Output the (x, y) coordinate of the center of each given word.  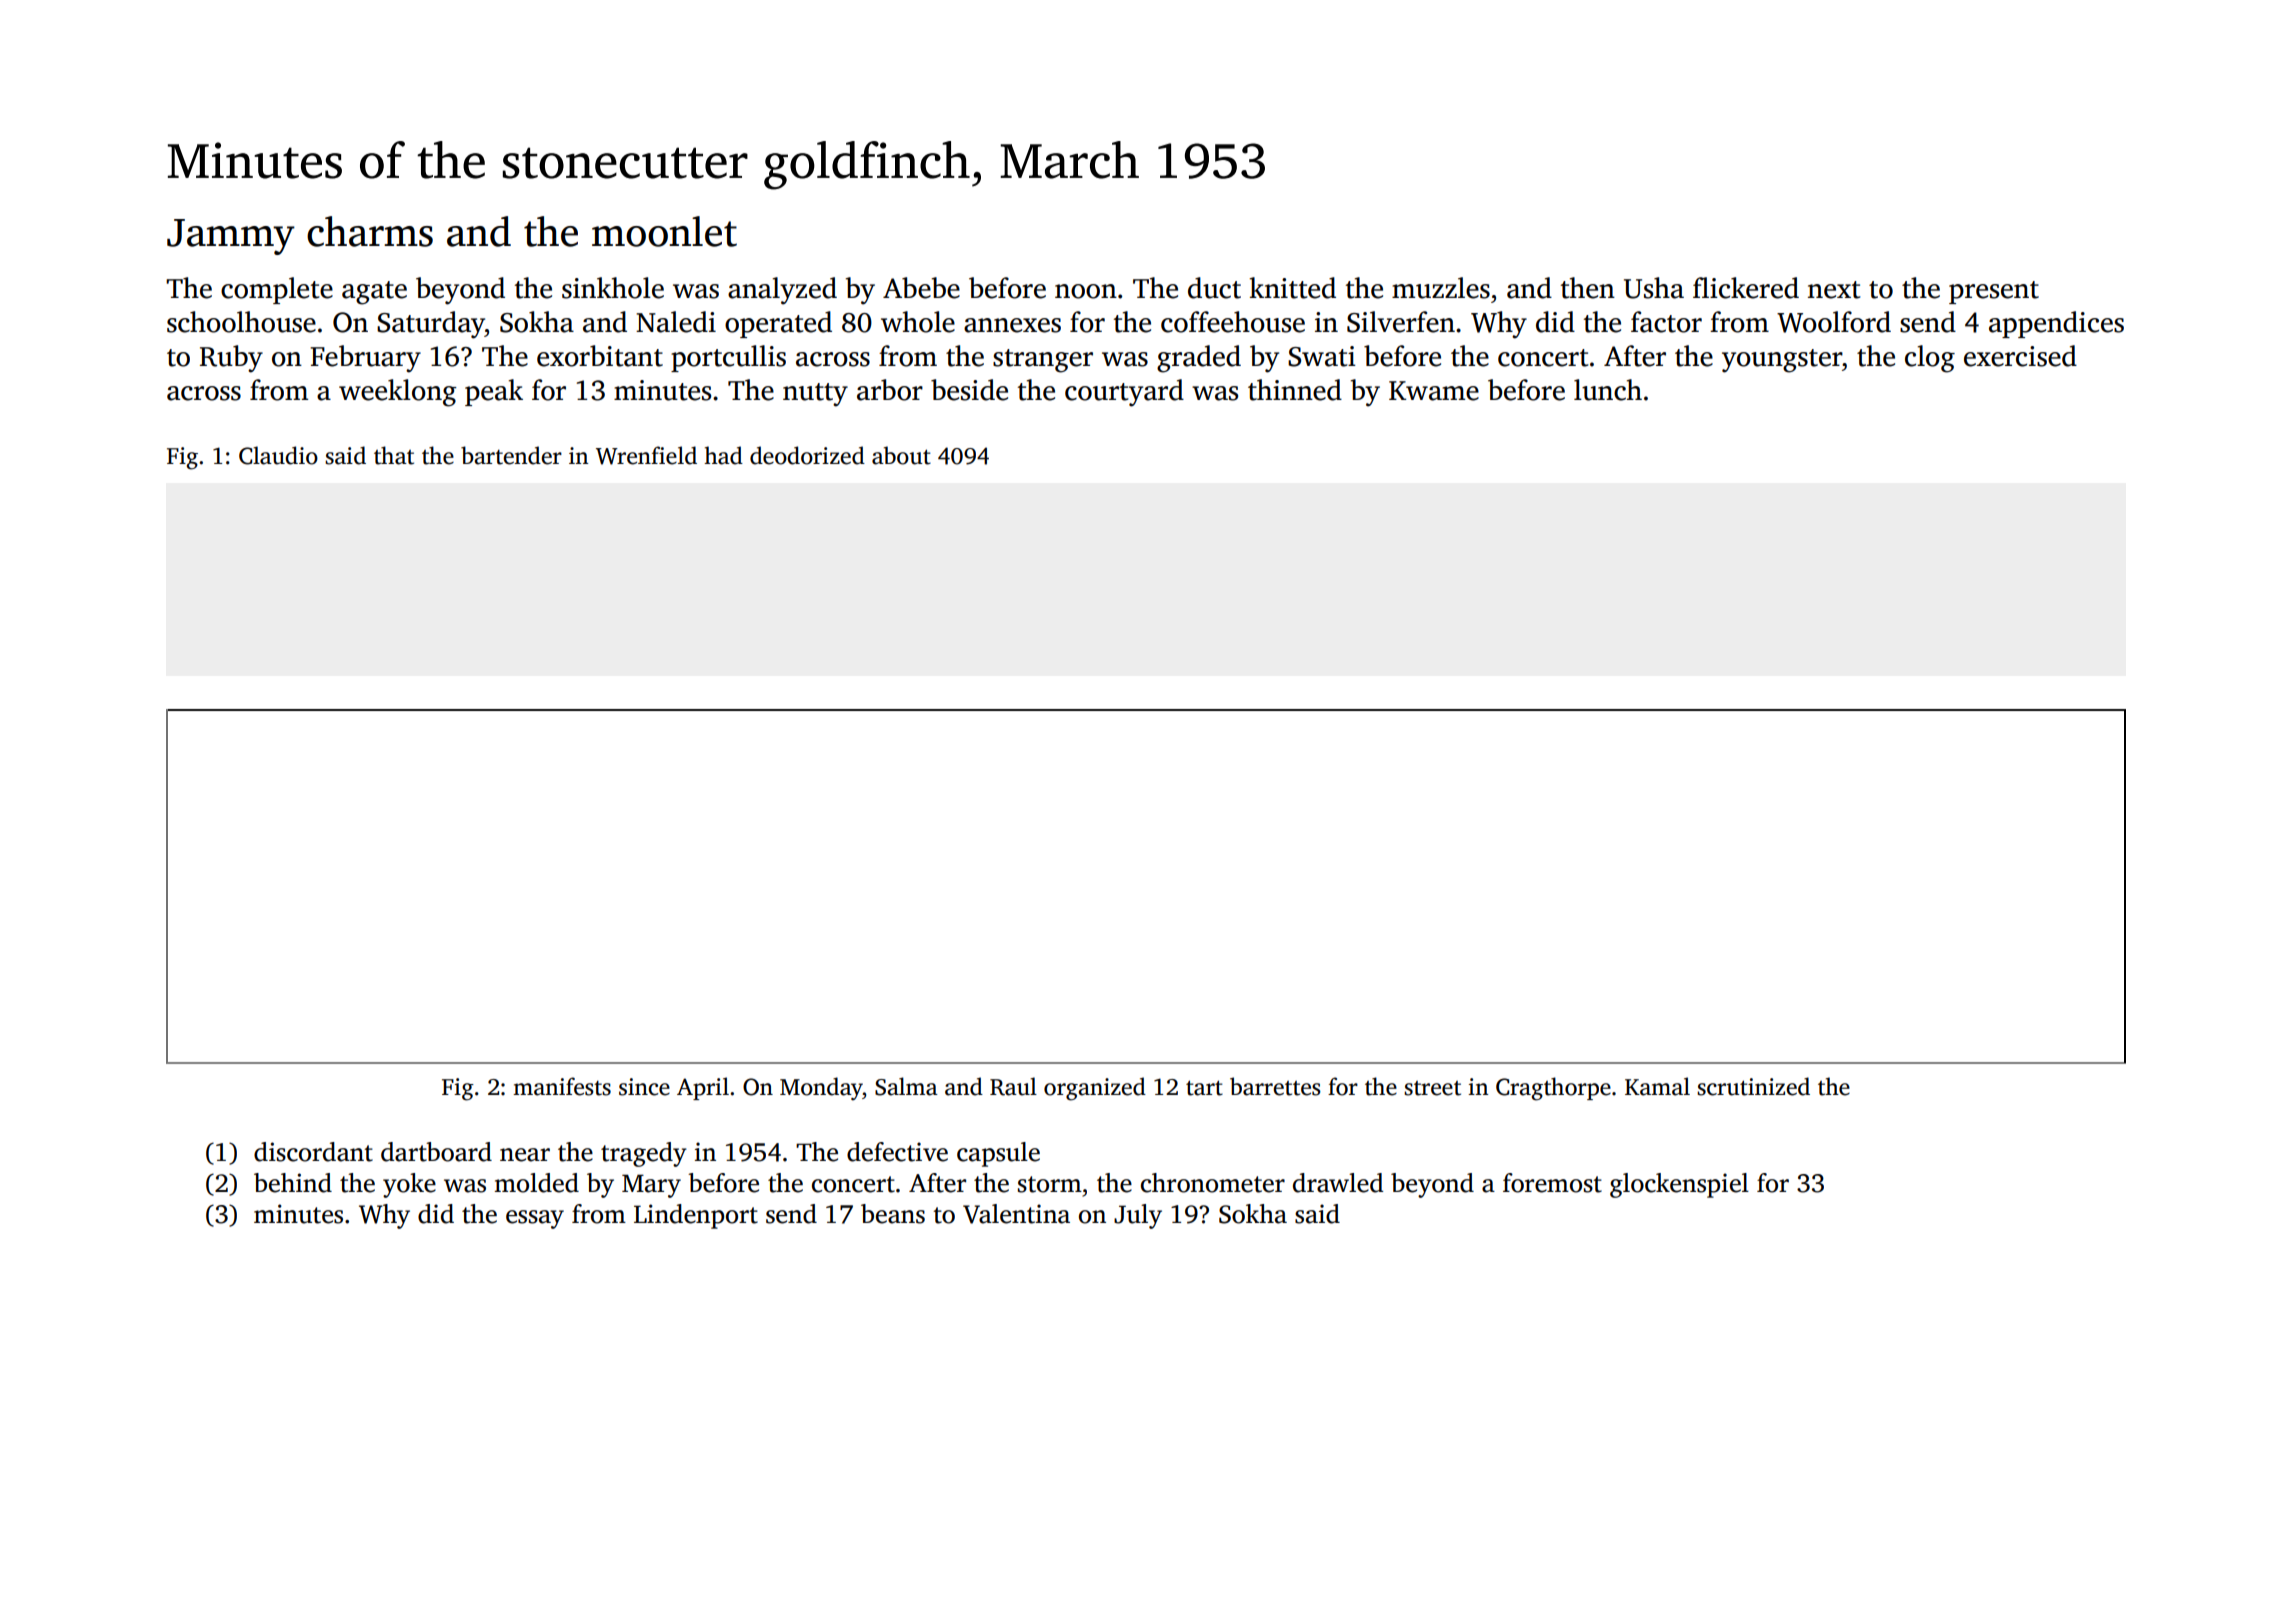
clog (1930, 359)
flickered (1746, 288)
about (901, 455)
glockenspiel (1679, 1185)
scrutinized (1753, 1086)
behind (293, 1183)
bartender (511, 455)
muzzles (1441, 288)
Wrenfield (646, 455)
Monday (821, 1089)
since (644, 1087)
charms (370, 231)
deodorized (807, 455)
